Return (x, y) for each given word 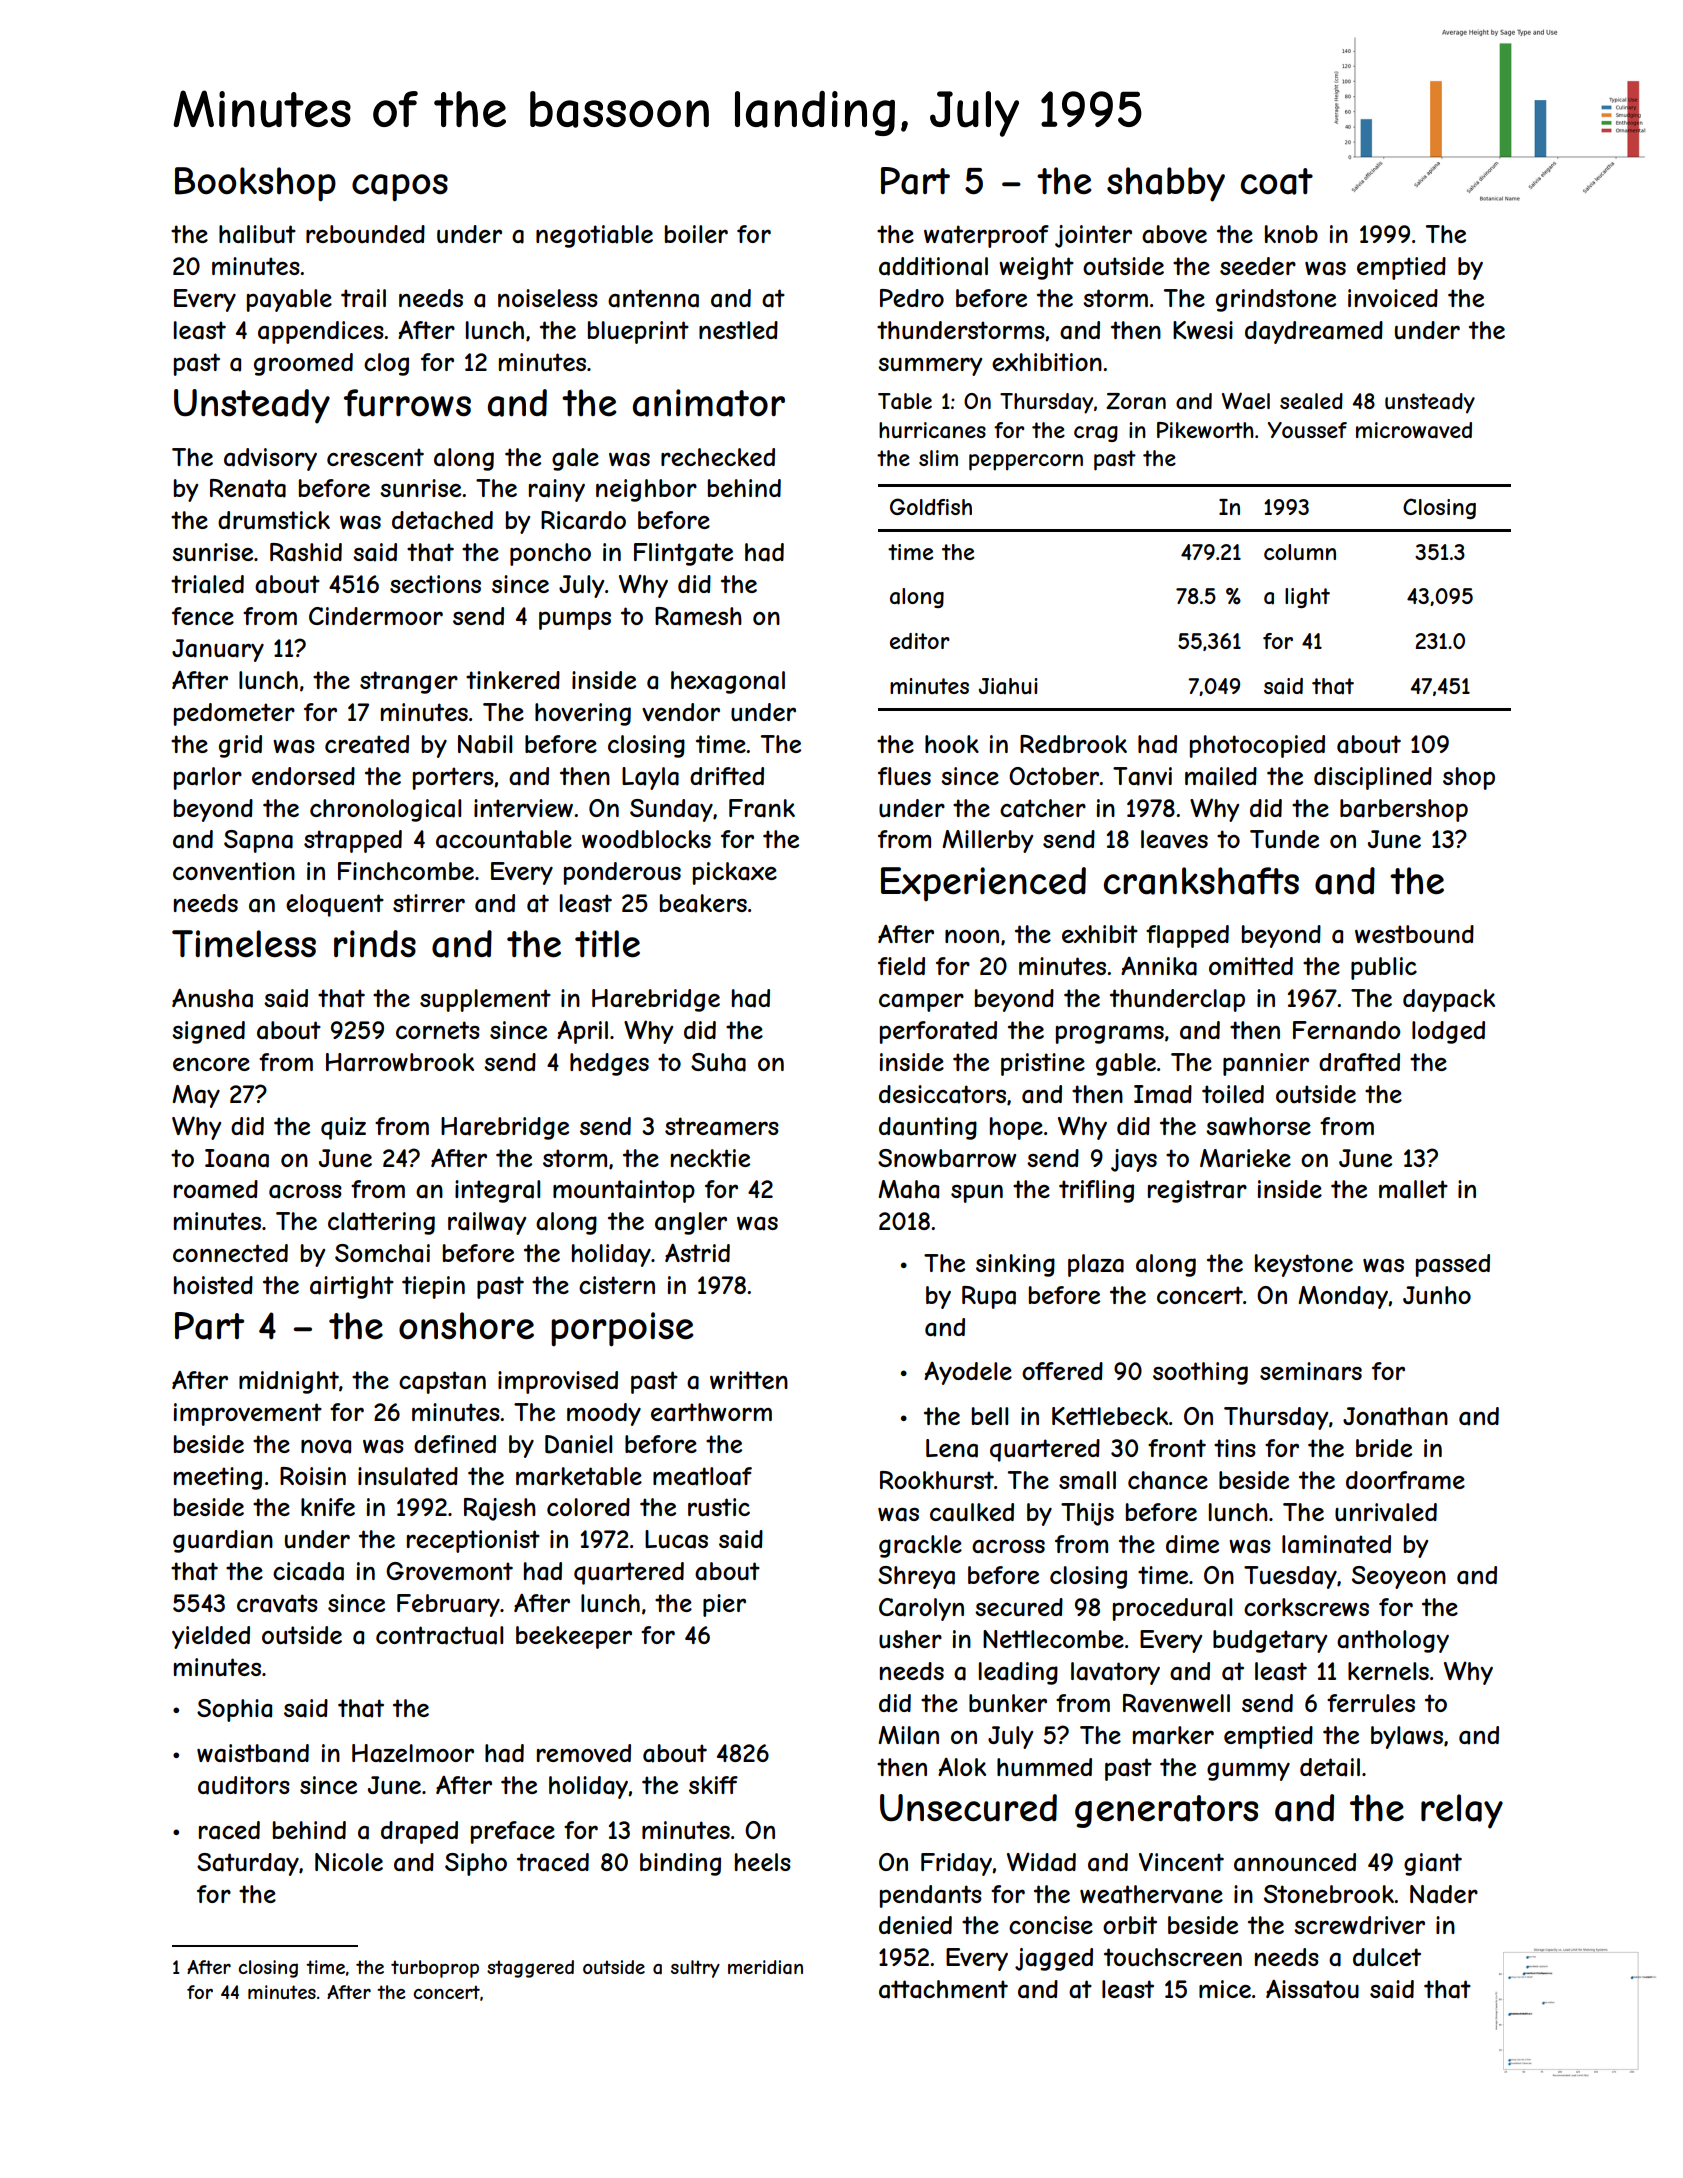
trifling (1096, 1191)
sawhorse (1258, 1126)
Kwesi (1203, 330)
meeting (218, 1478)
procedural (1172, 1609)
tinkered (513, 680)
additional (933, 266)
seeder (1258, 266)
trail (363, 298)
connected (230, 1253)
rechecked (718, 457)
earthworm (711, 1412)
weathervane (1151, 1894)
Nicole (349, 1862)
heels (763, 1862)
